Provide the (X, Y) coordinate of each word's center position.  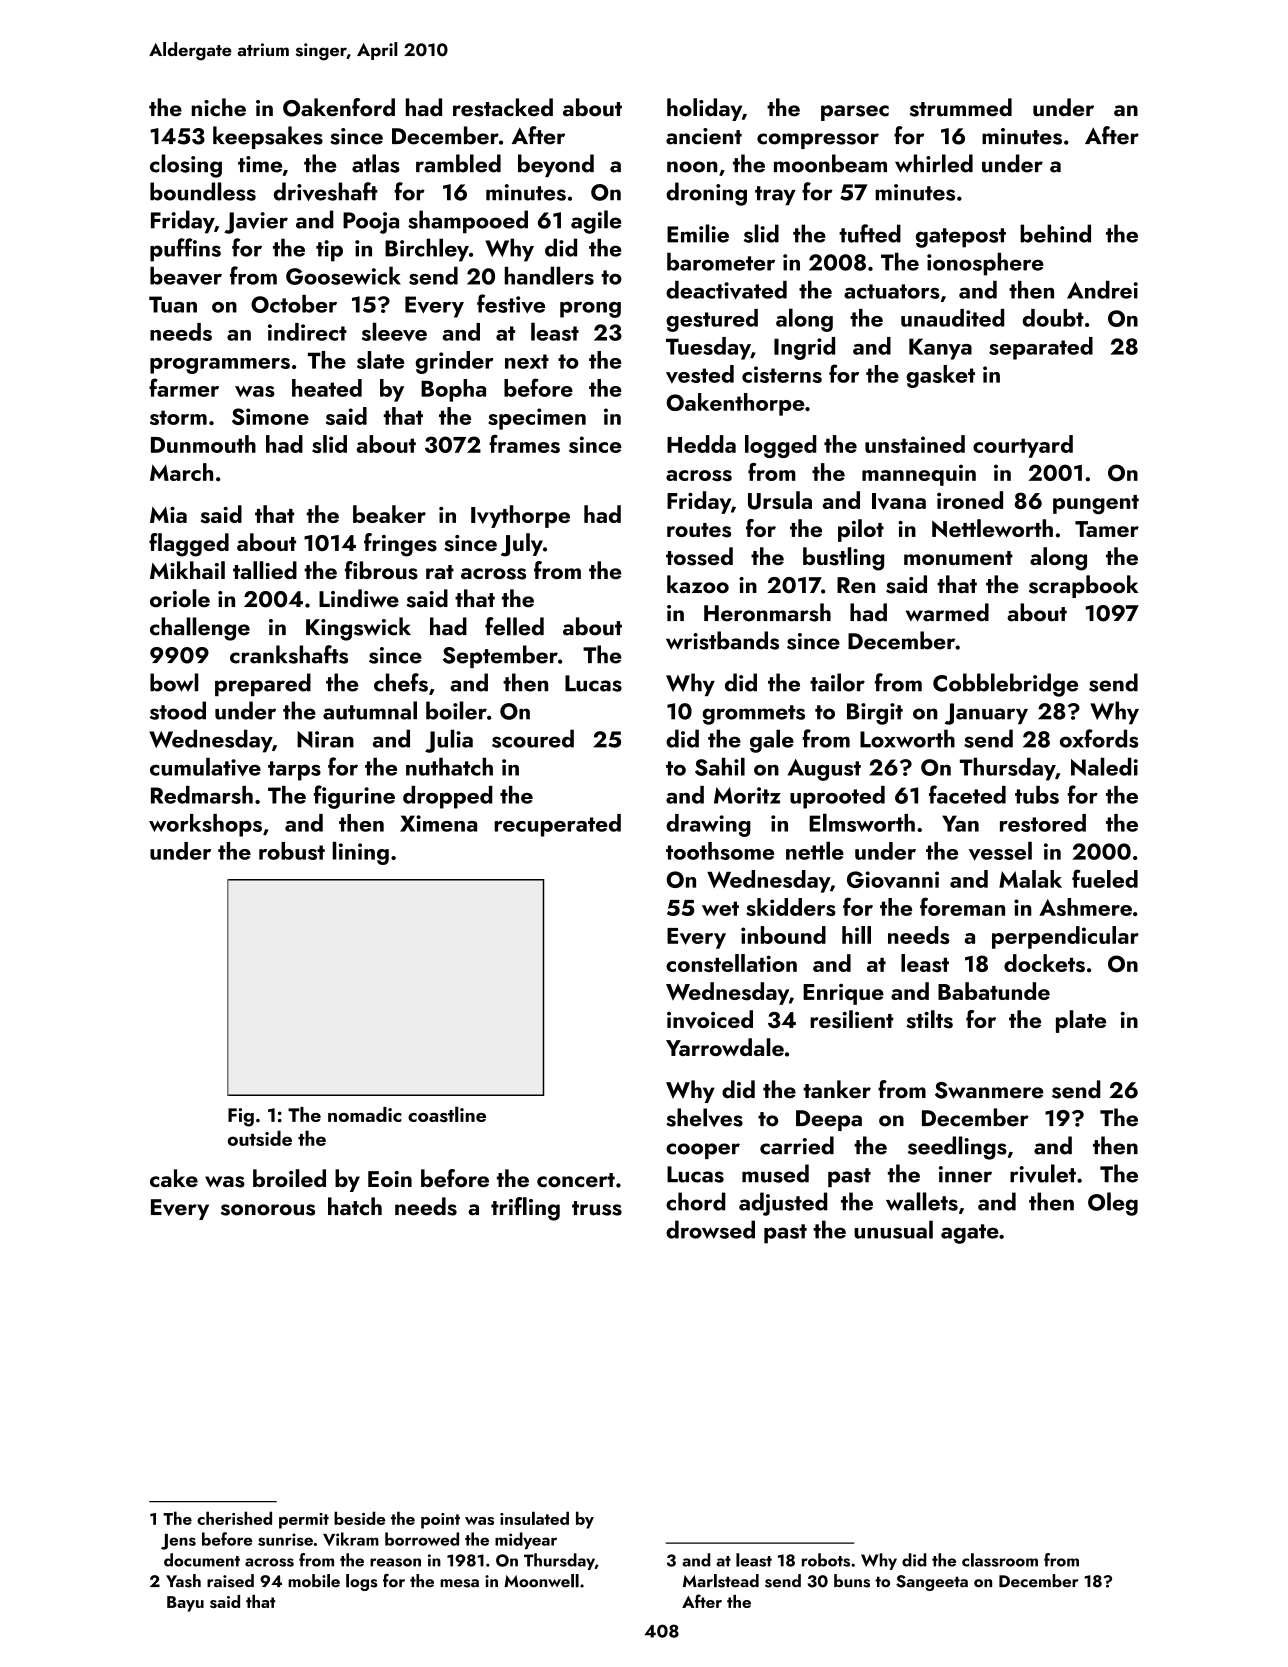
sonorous (268, 1210)
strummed (960, 107)
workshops (205, 825)
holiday (704, 109)
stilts (929, 1019)
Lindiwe (359, 598)
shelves (704, 1117)
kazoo (698, 584)
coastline (447, 1114)
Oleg (1113, 1204)
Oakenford (339, 107)
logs (361, 1582)
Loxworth (907, 738)
